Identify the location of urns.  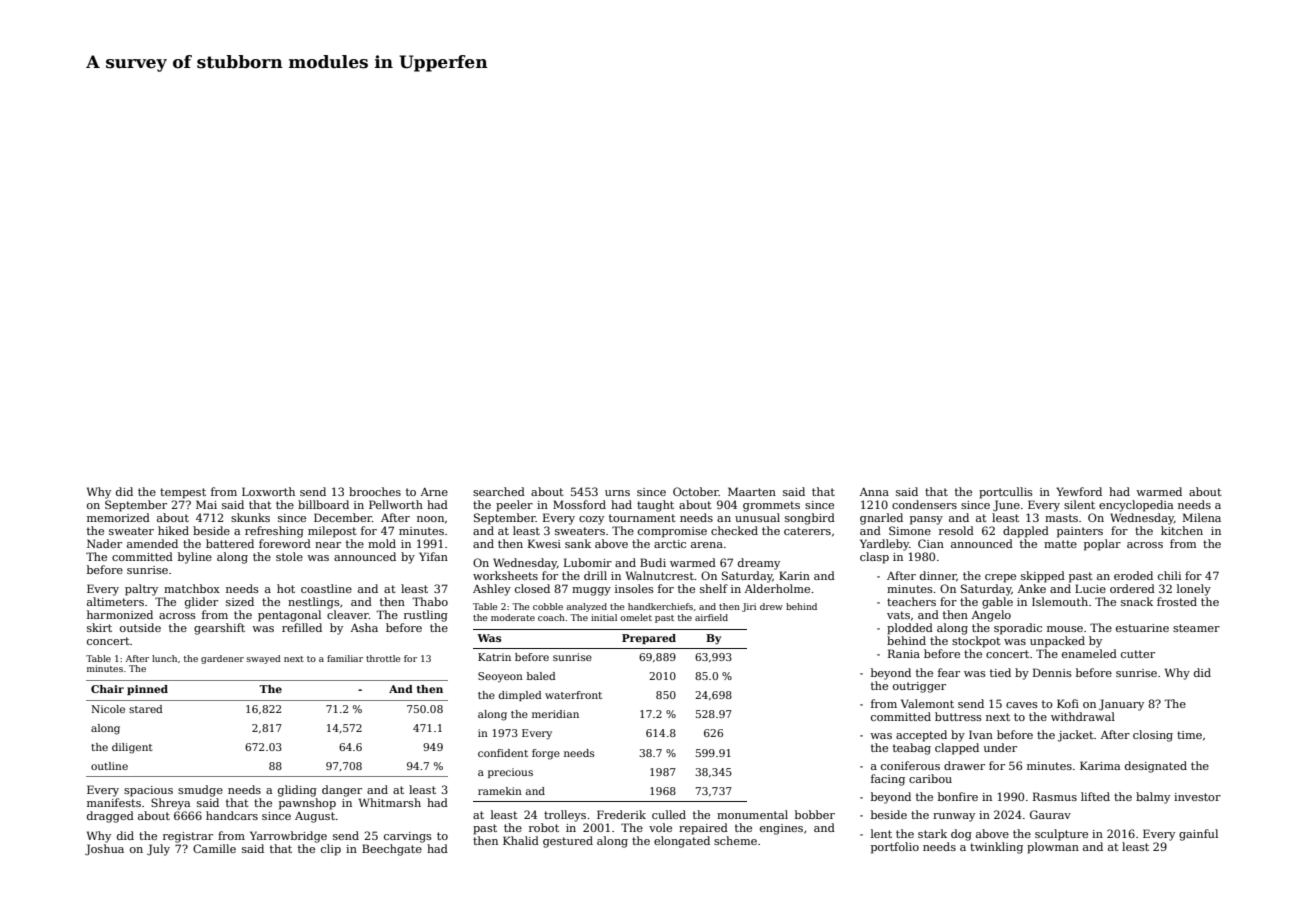
(617, 493).
